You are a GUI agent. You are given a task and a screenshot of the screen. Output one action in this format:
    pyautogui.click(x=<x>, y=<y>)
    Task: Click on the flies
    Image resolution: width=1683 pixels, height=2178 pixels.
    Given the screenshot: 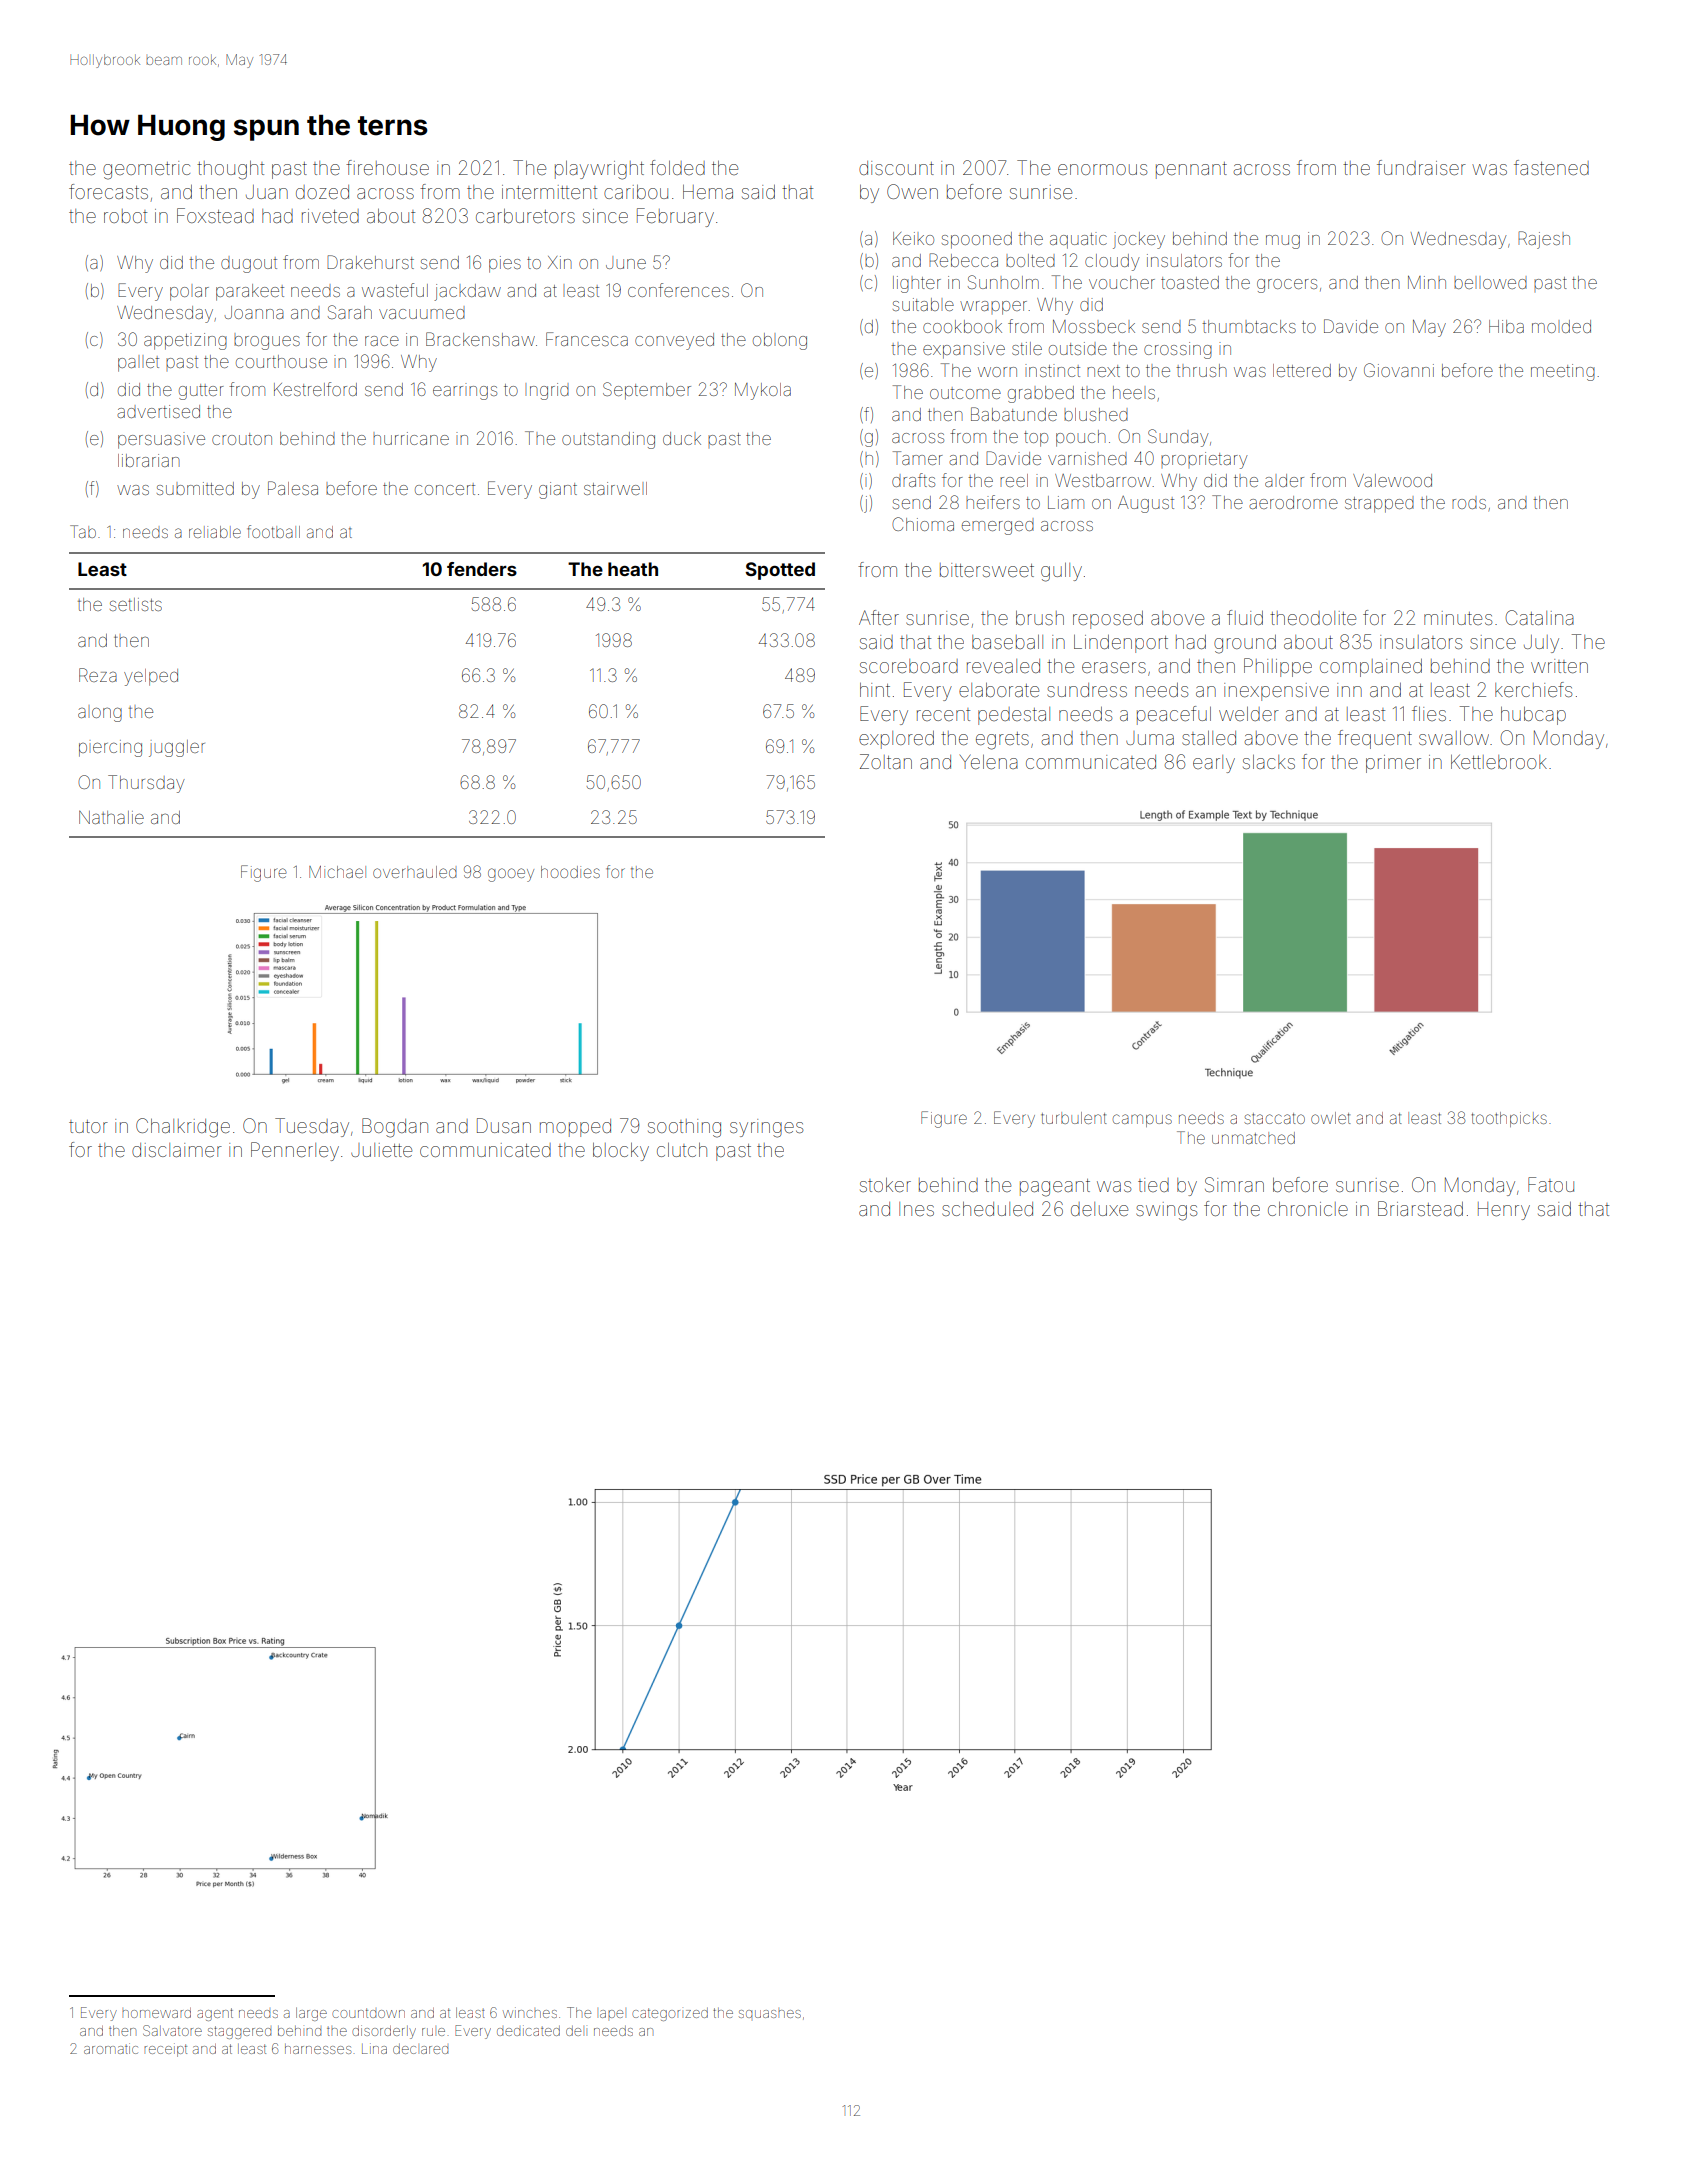 What is the action you would take?
    pyautogui.click(x=1429, y=713)
